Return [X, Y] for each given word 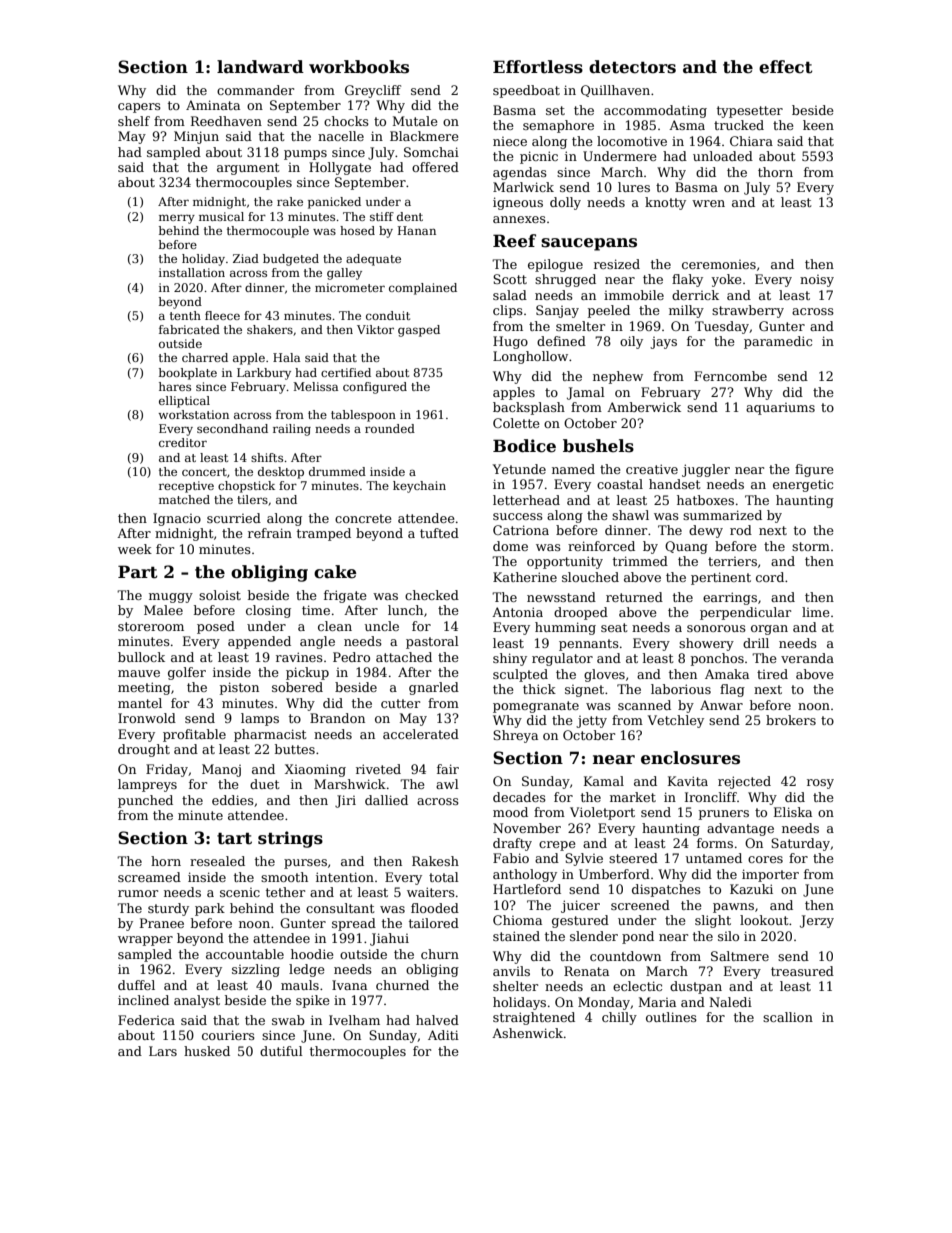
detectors [632, 67]
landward [260, 67]
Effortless [538, 67]
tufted [439, 533]
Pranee [162, 923]
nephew [618, 377]
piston [239, 688]
